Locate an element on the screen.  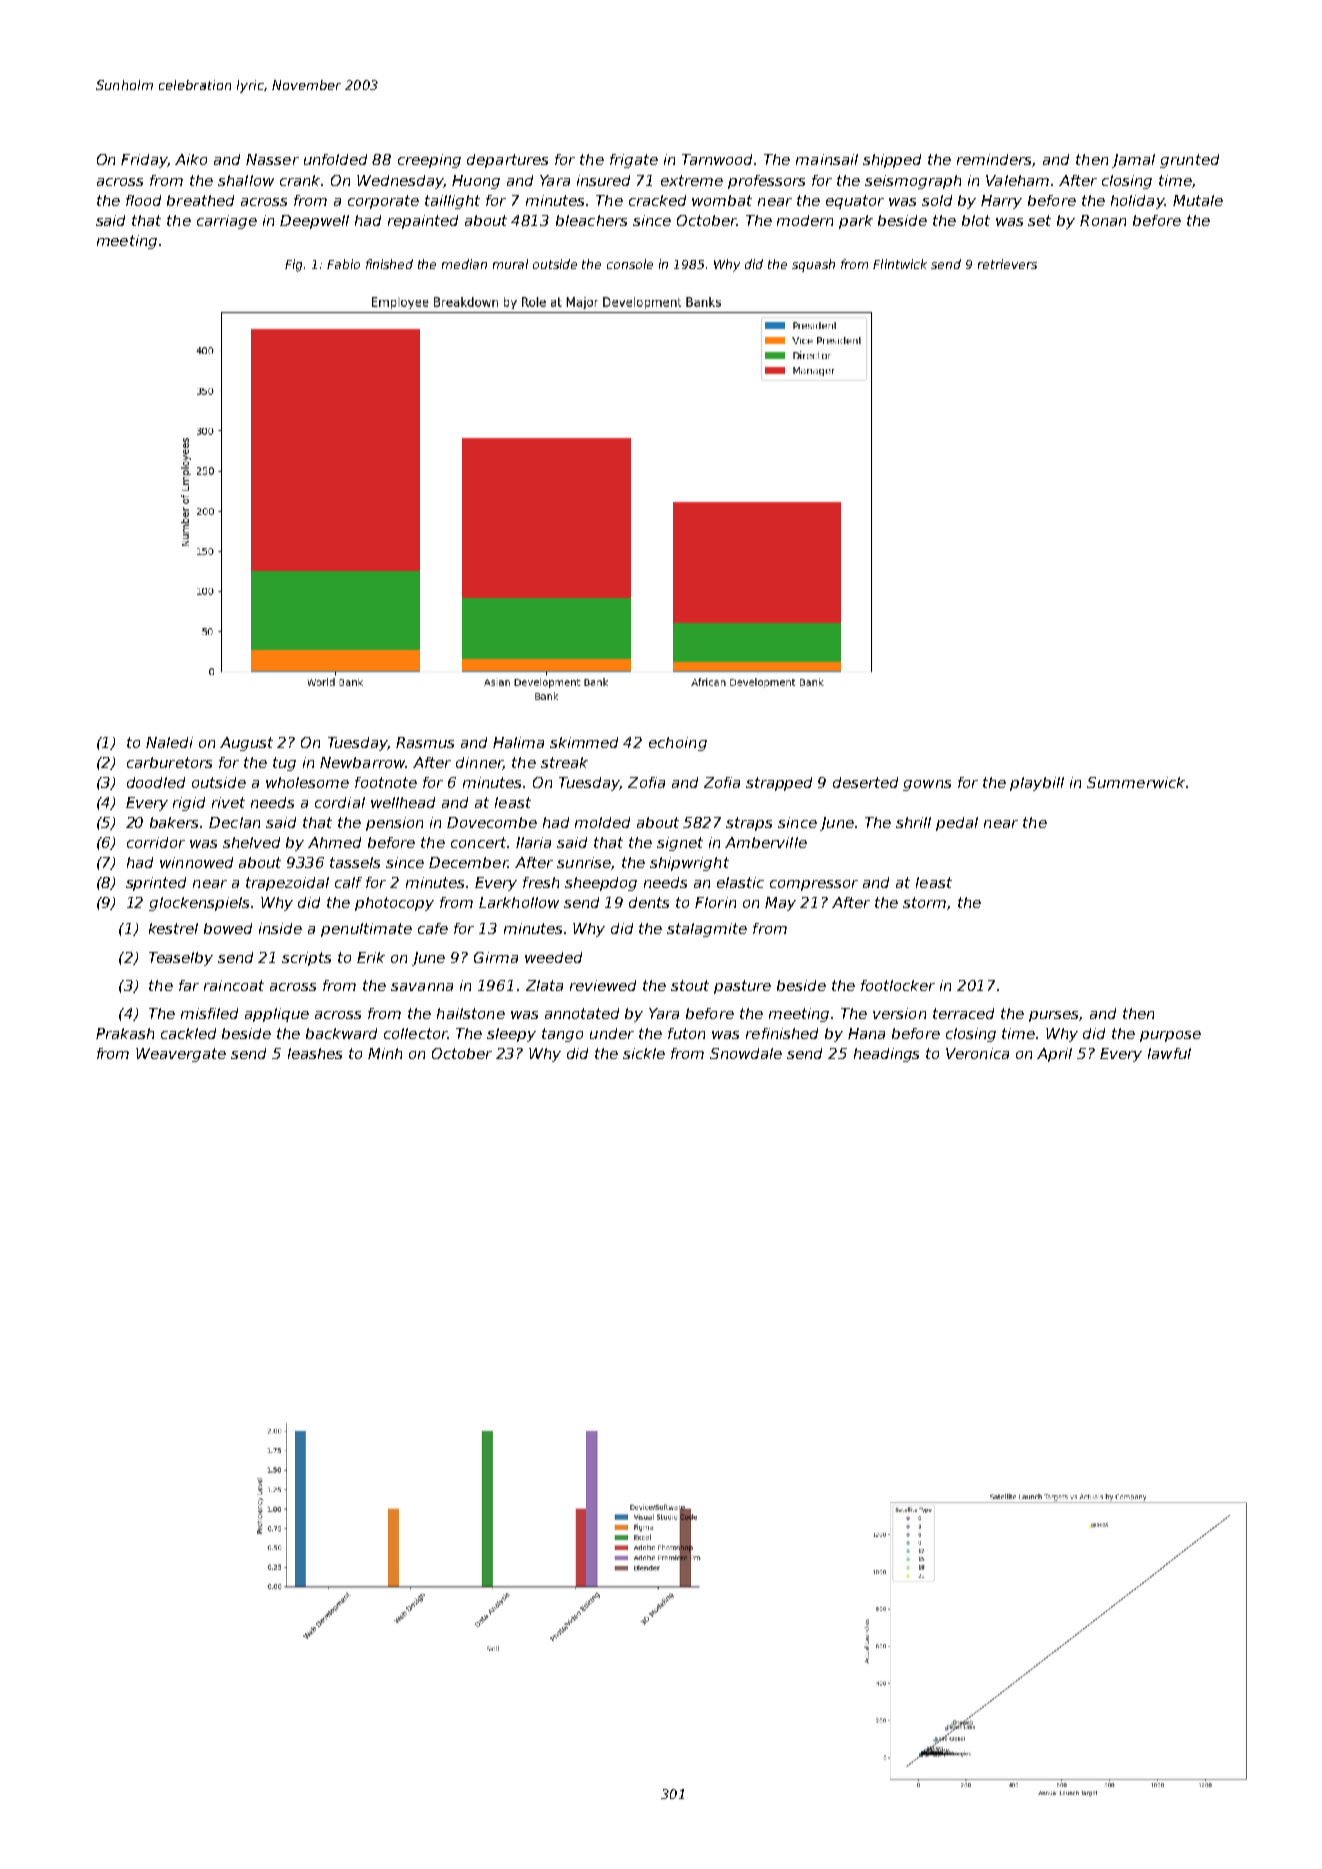
unfolded is located at coordinates (335, 159).
